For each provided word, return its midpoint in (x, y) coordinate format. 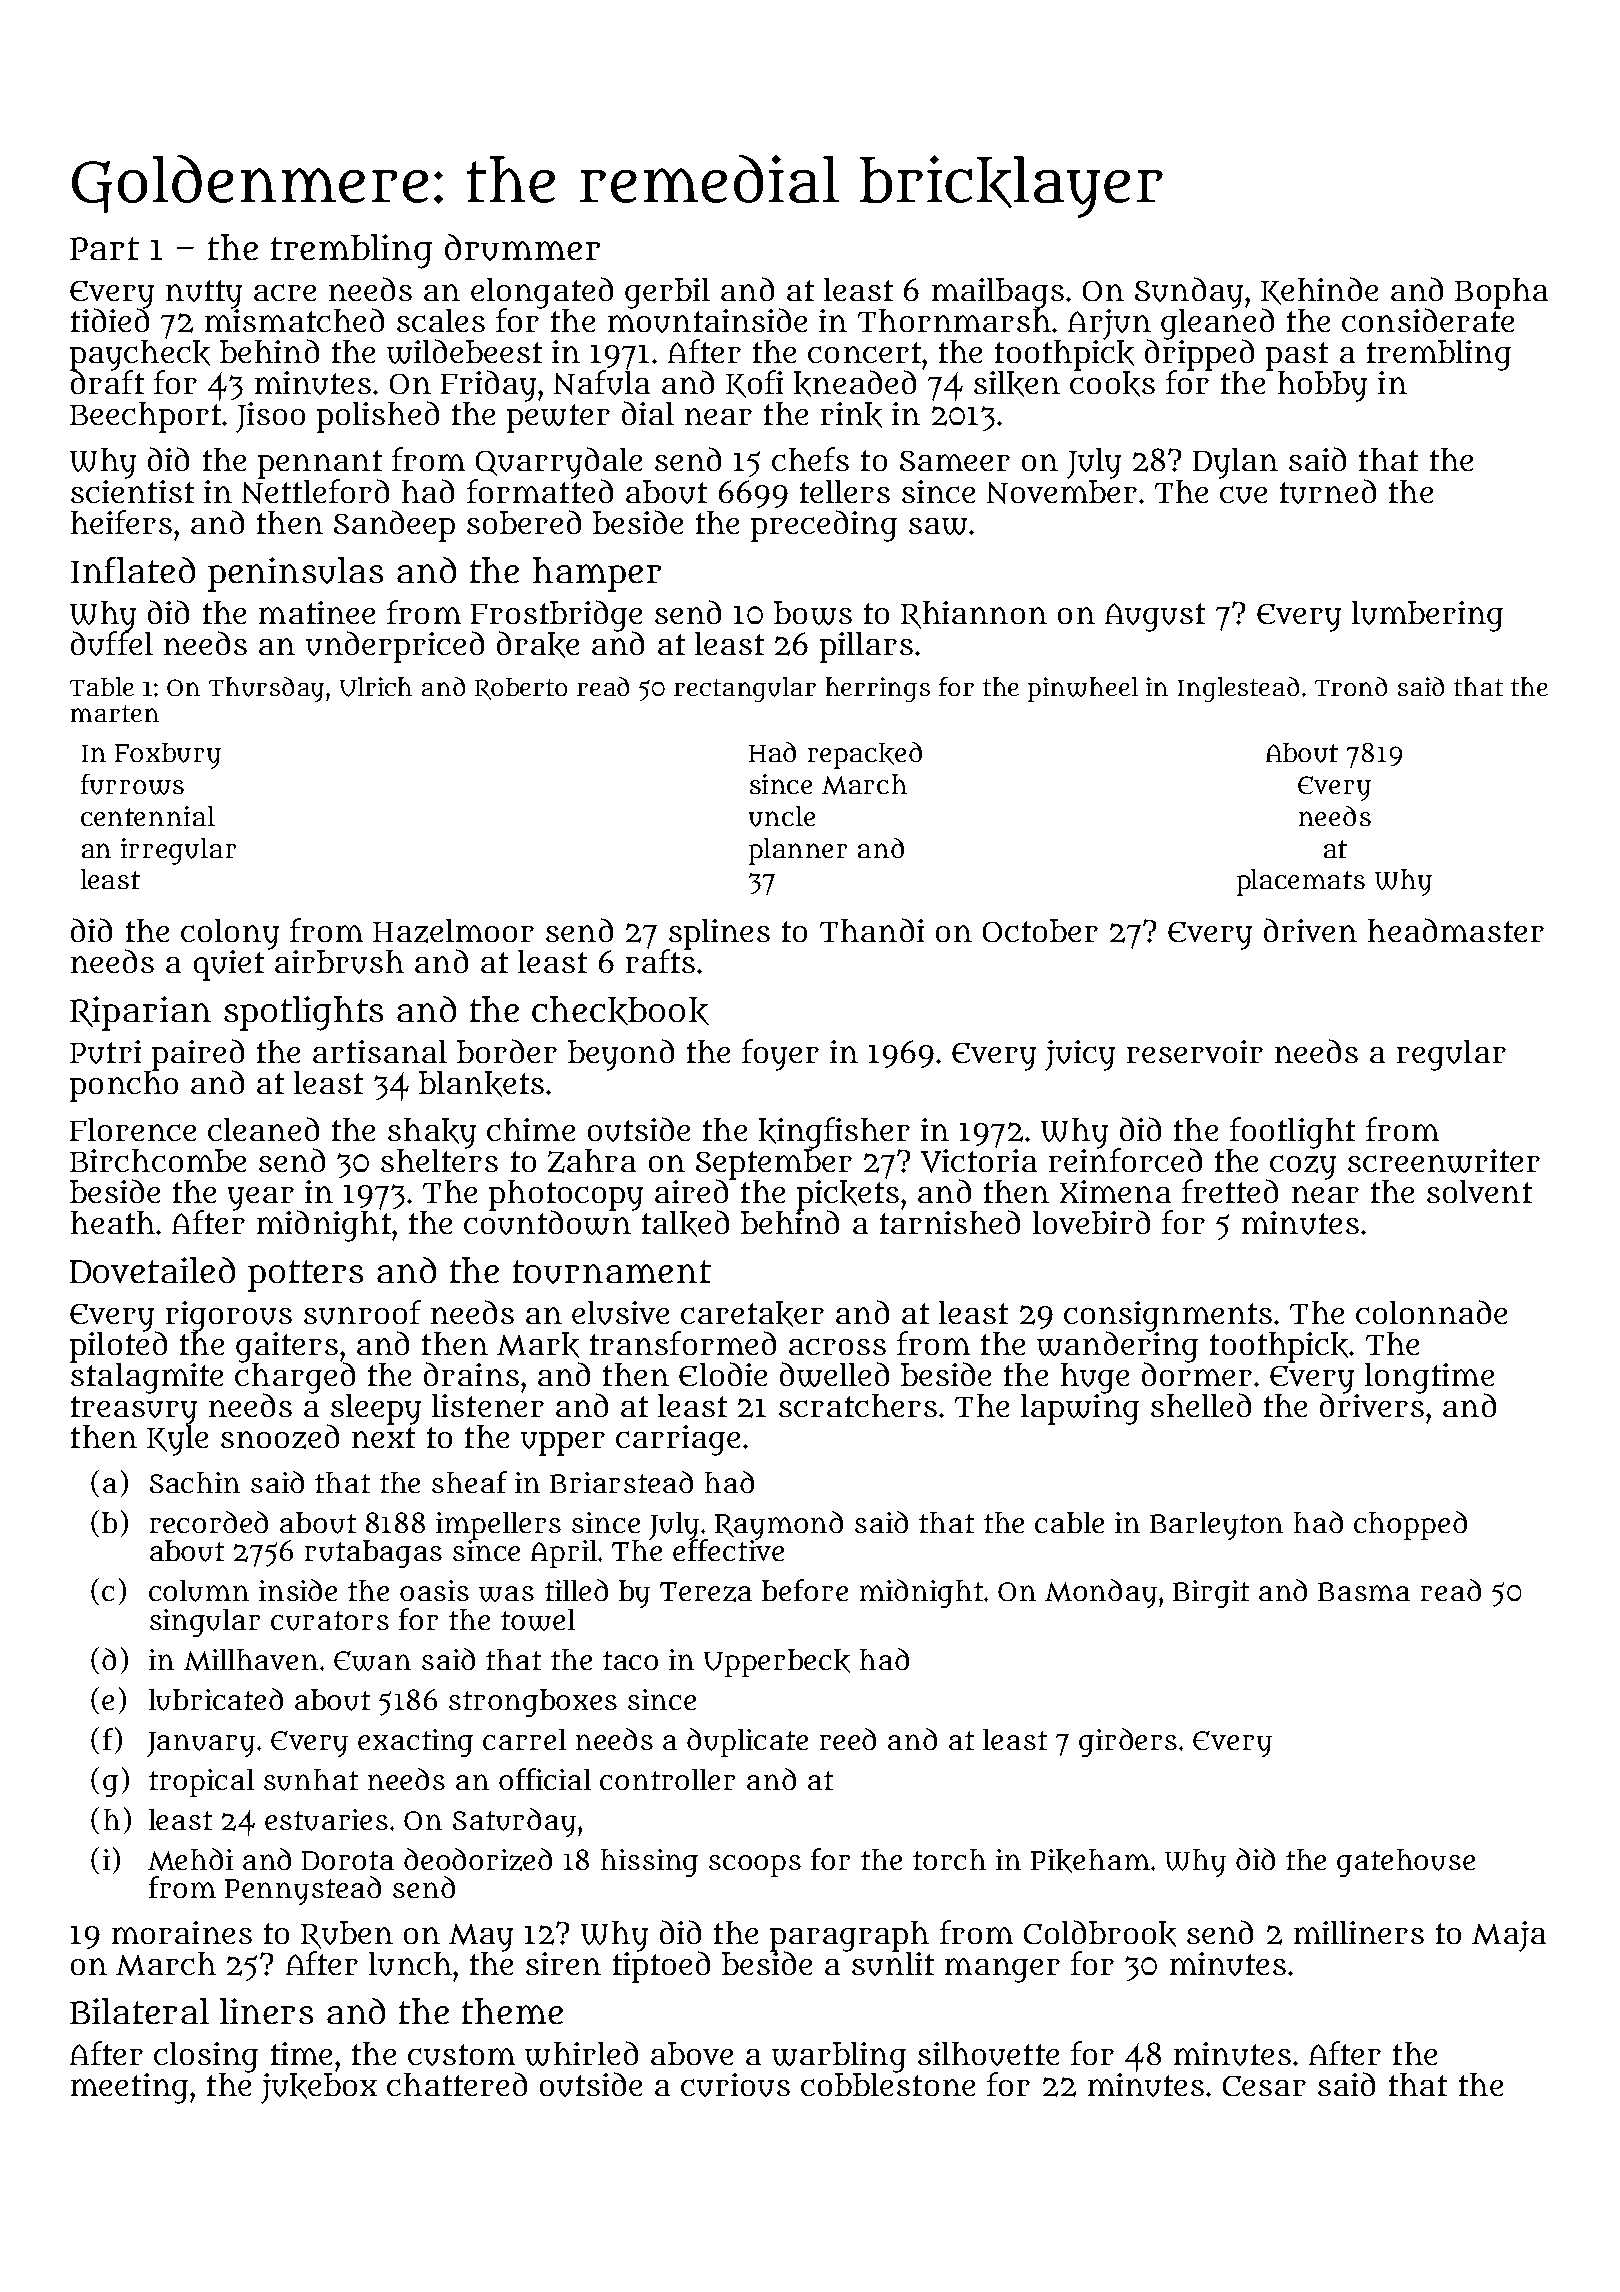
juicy (1080, 1055)
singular (205, 1623)
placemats (1301, 882)
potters (305, 1276)
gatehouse (1406, 1863)
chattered (457, 2084)
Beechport (145, 417)
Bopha (1501, 293)
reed (848, 1739)
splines (719, 934)
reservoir (1195, 1051)
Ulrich (376, 687)
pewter (558, 418)
